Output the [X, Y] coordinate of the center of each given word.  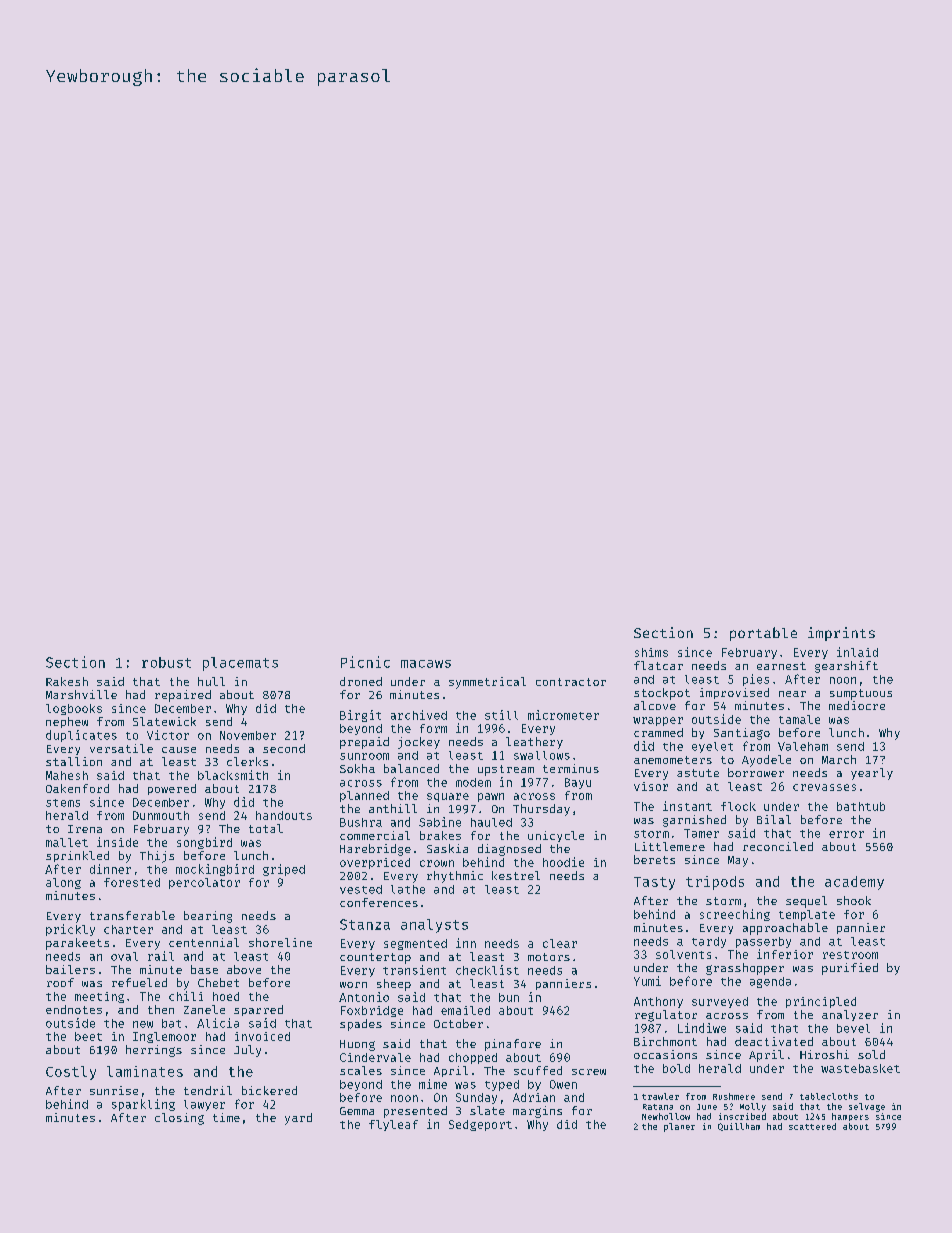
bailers [70, 969]
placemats [240, 664]
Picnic [365, 662]
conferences [379, 902]
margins [537, 1112]
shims [651, 652]
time [226, 1117]
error [846, 834]
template [807, 915]
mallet [67, 842]
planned [364, 796]
